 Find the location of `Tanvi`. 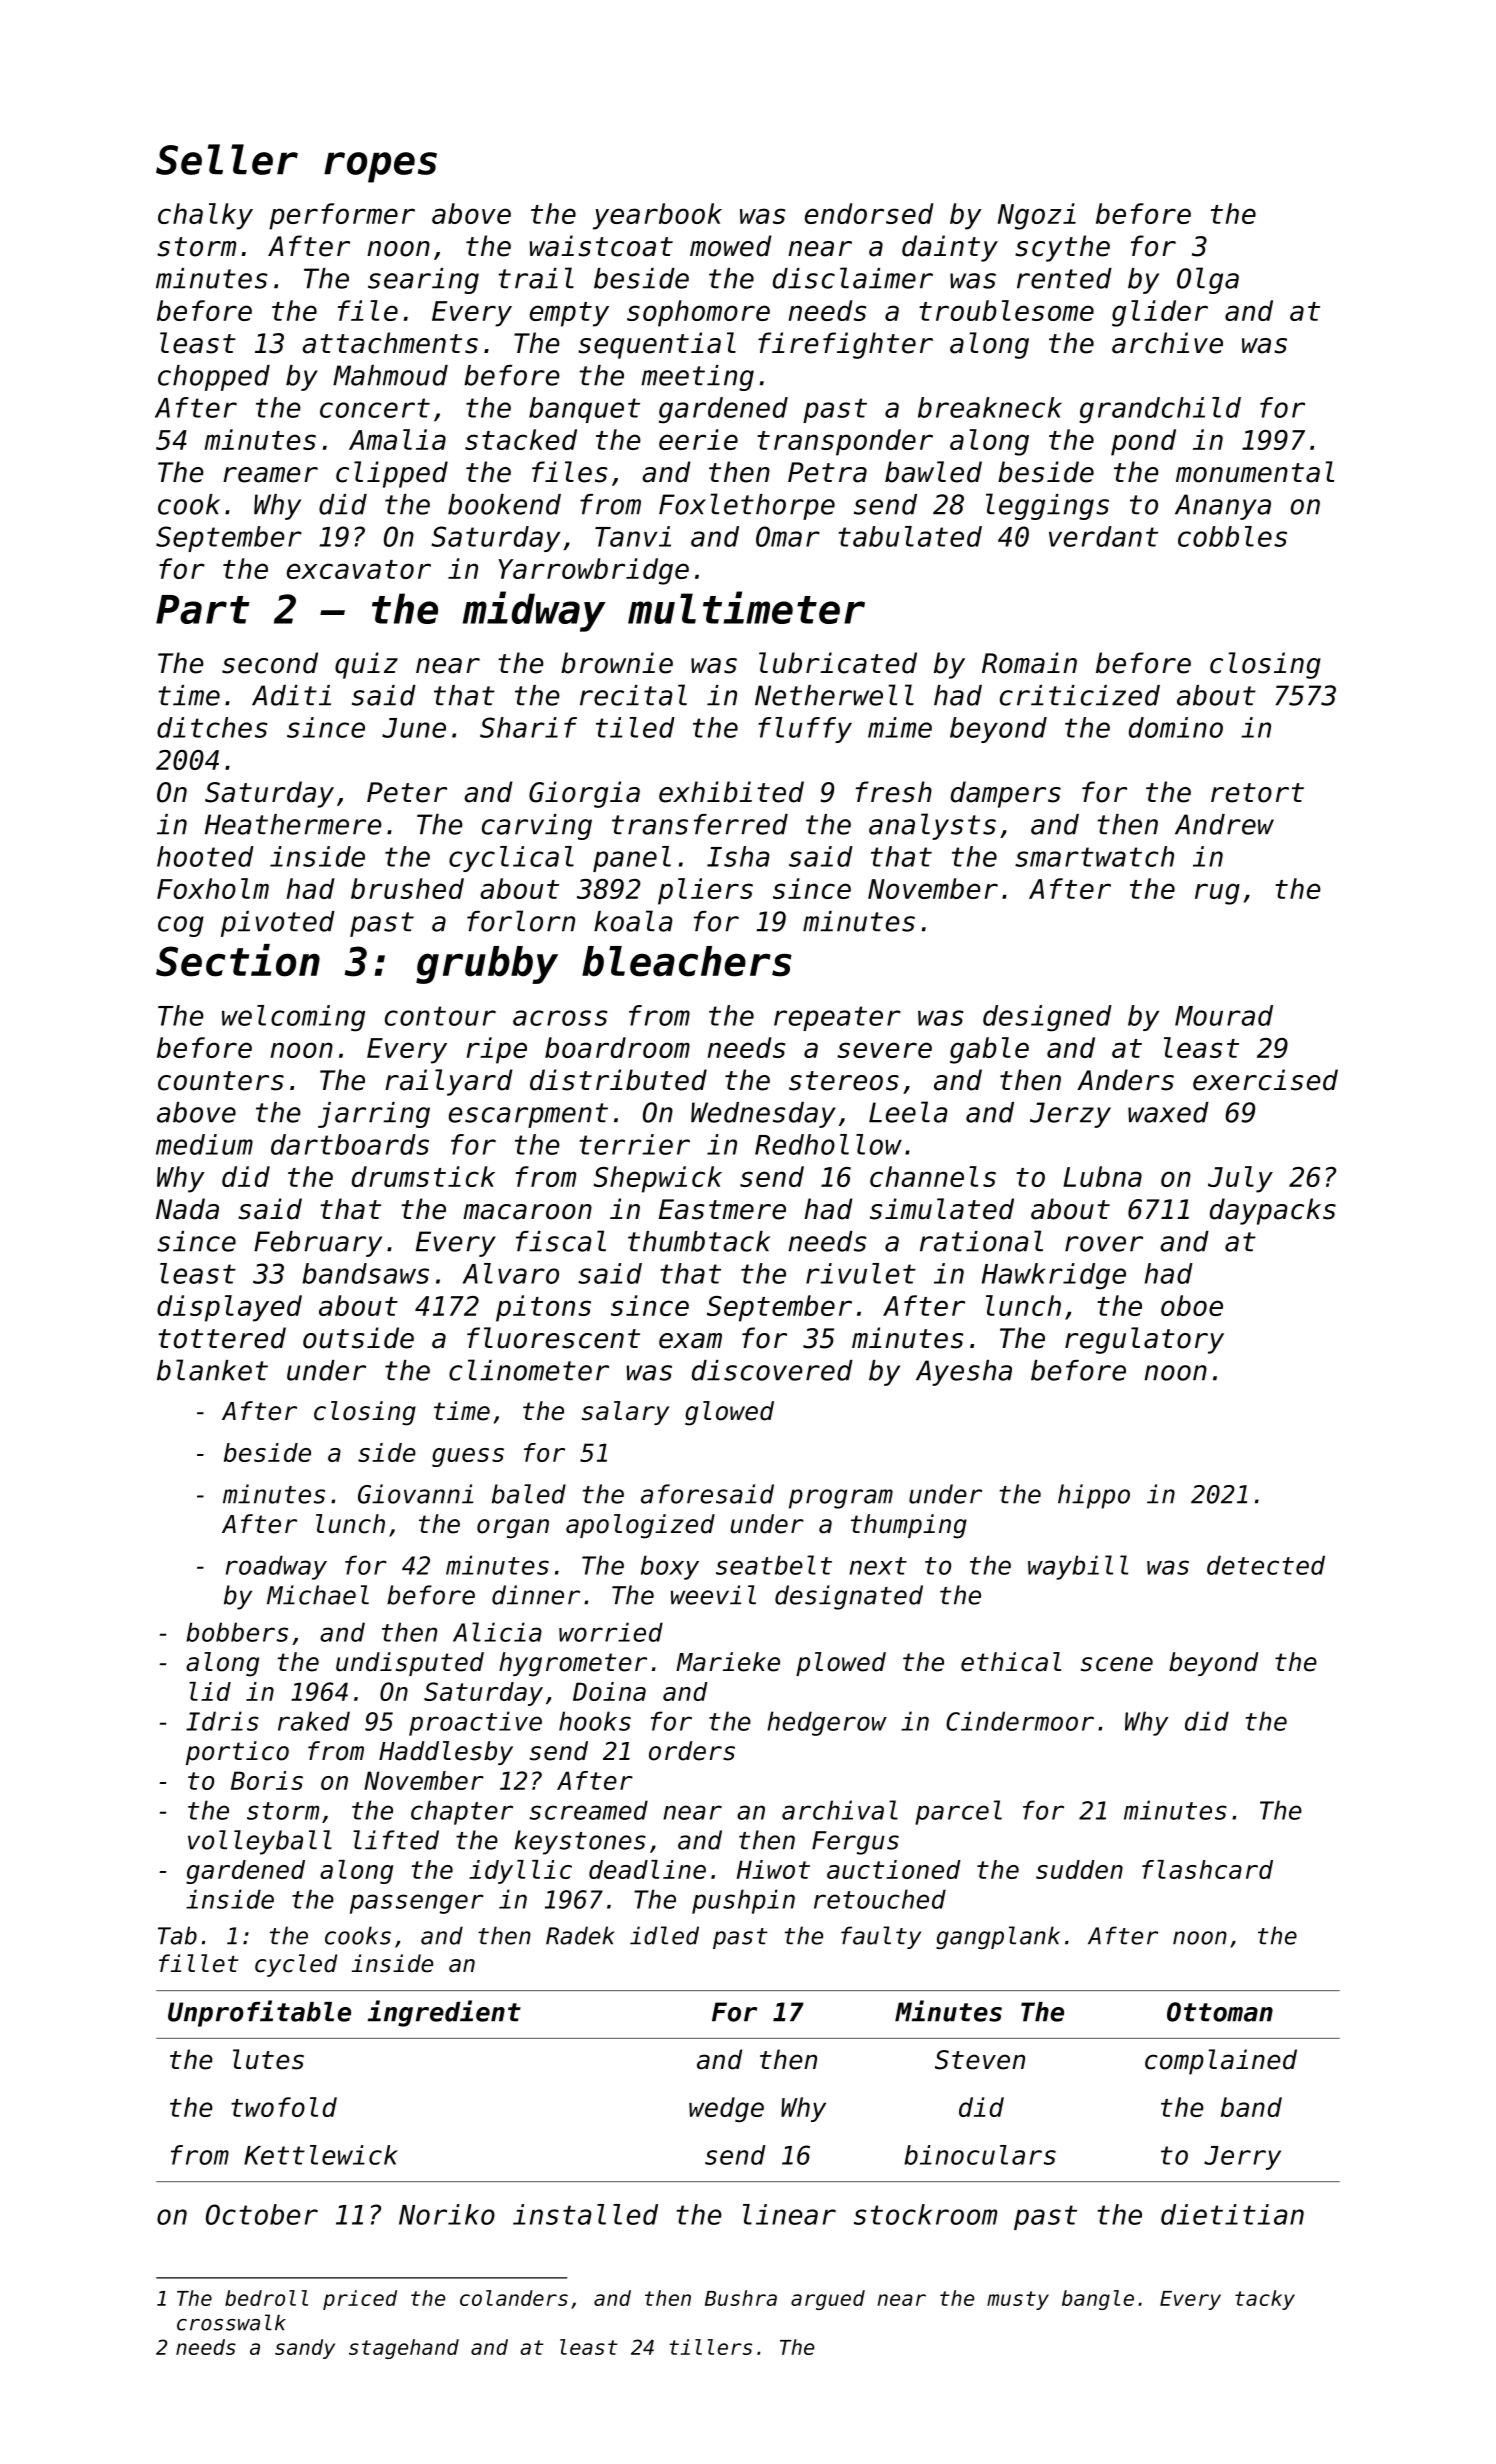

Tanvi is located at coordinates (633, 536).
